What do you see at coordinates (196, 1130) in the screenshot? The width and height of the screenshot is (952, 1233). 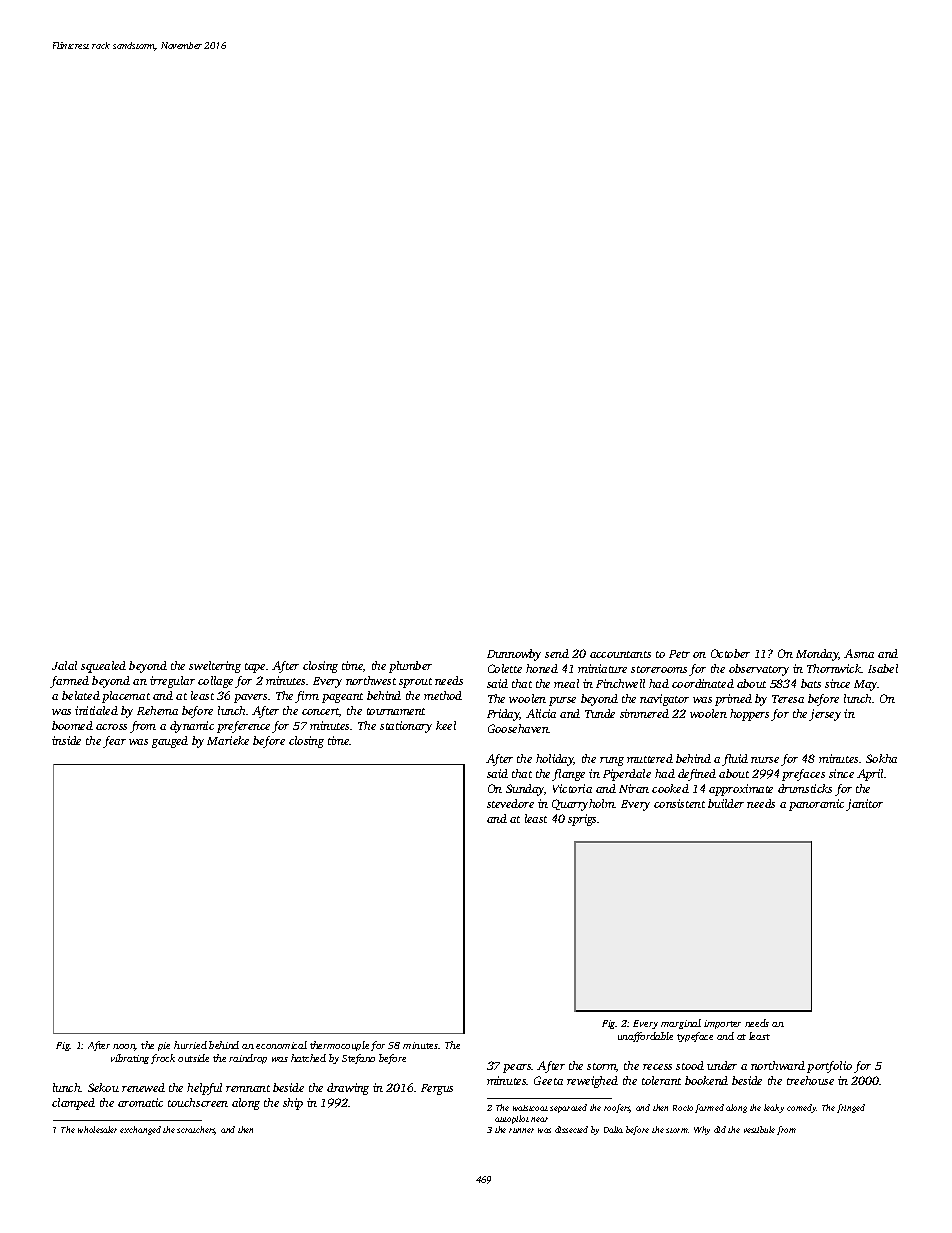 I see `scratchers` at bounding box center [196, 1130].
